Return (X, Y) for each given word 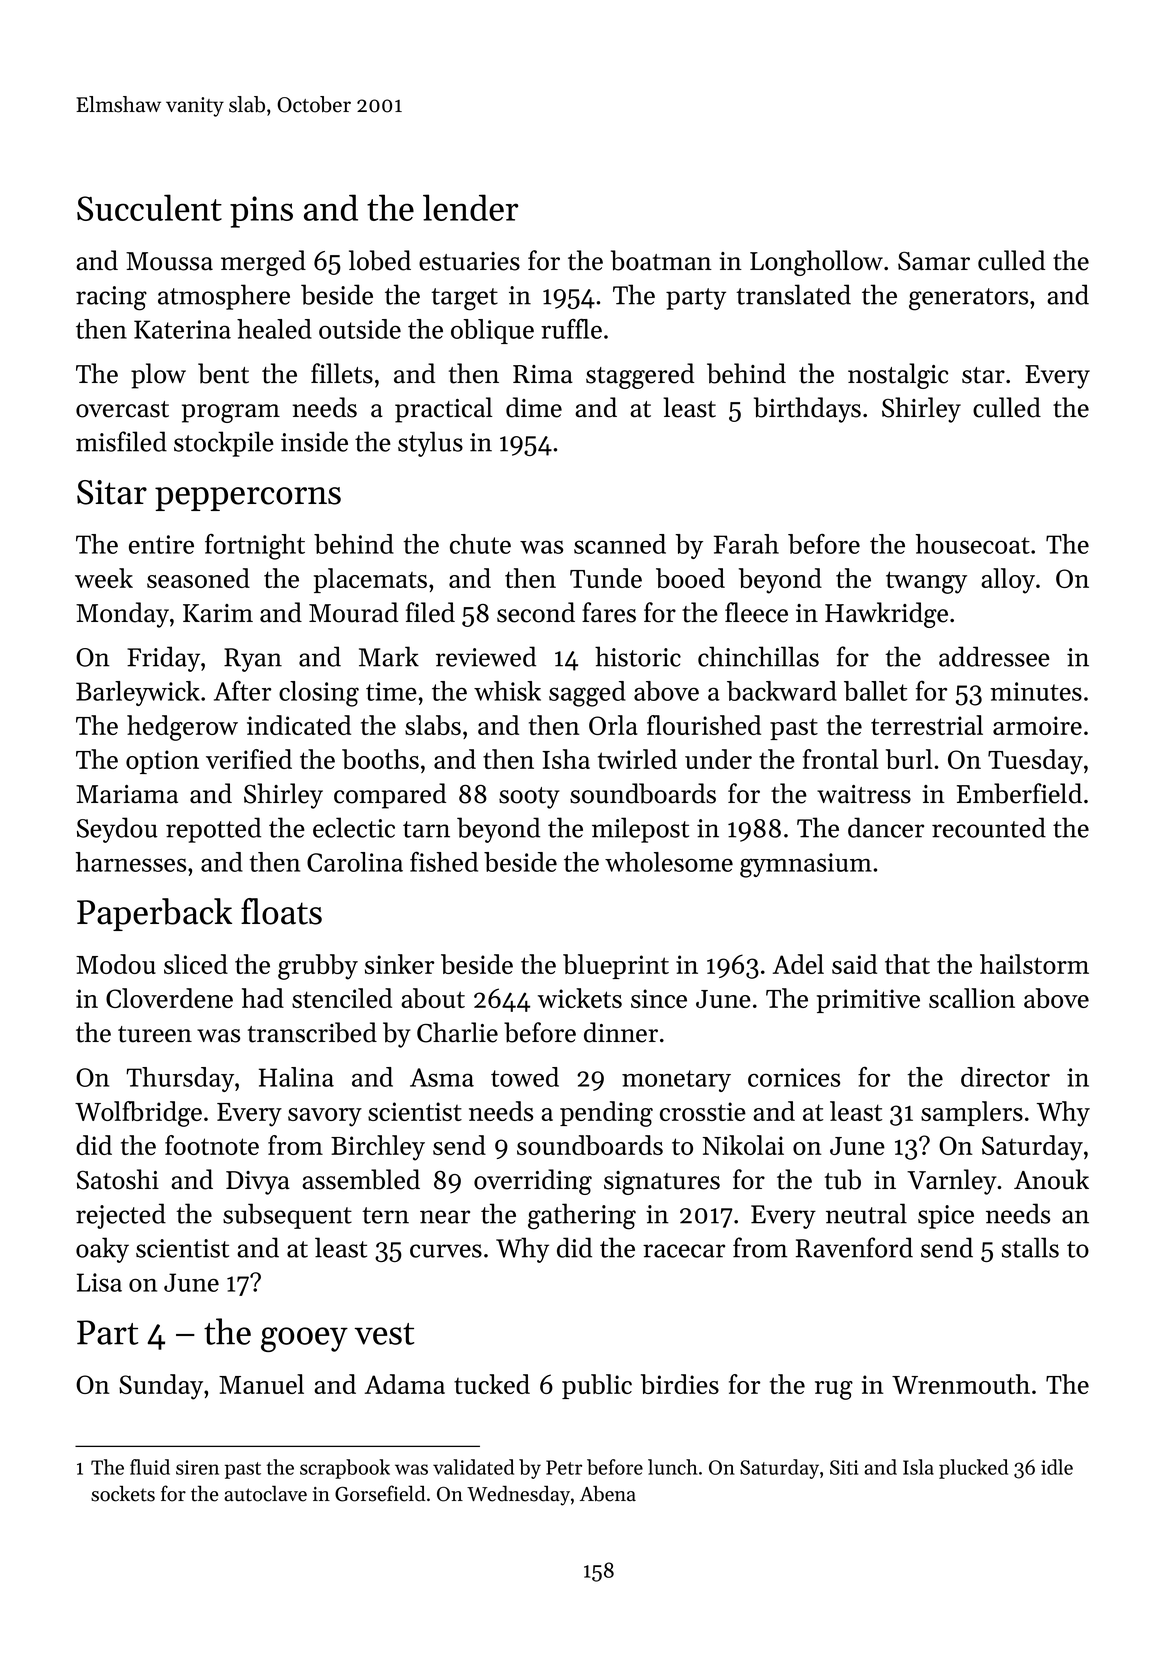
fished (444, 862)
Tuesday (1035, 762)
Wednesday (518, 1495)
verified (249, 759)
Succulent (149, 207)
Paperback (154, 914)
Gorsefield (380, 1493)
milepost (640, 830)
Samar (934, 261)
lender (470, 207)
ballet (875, 691)
